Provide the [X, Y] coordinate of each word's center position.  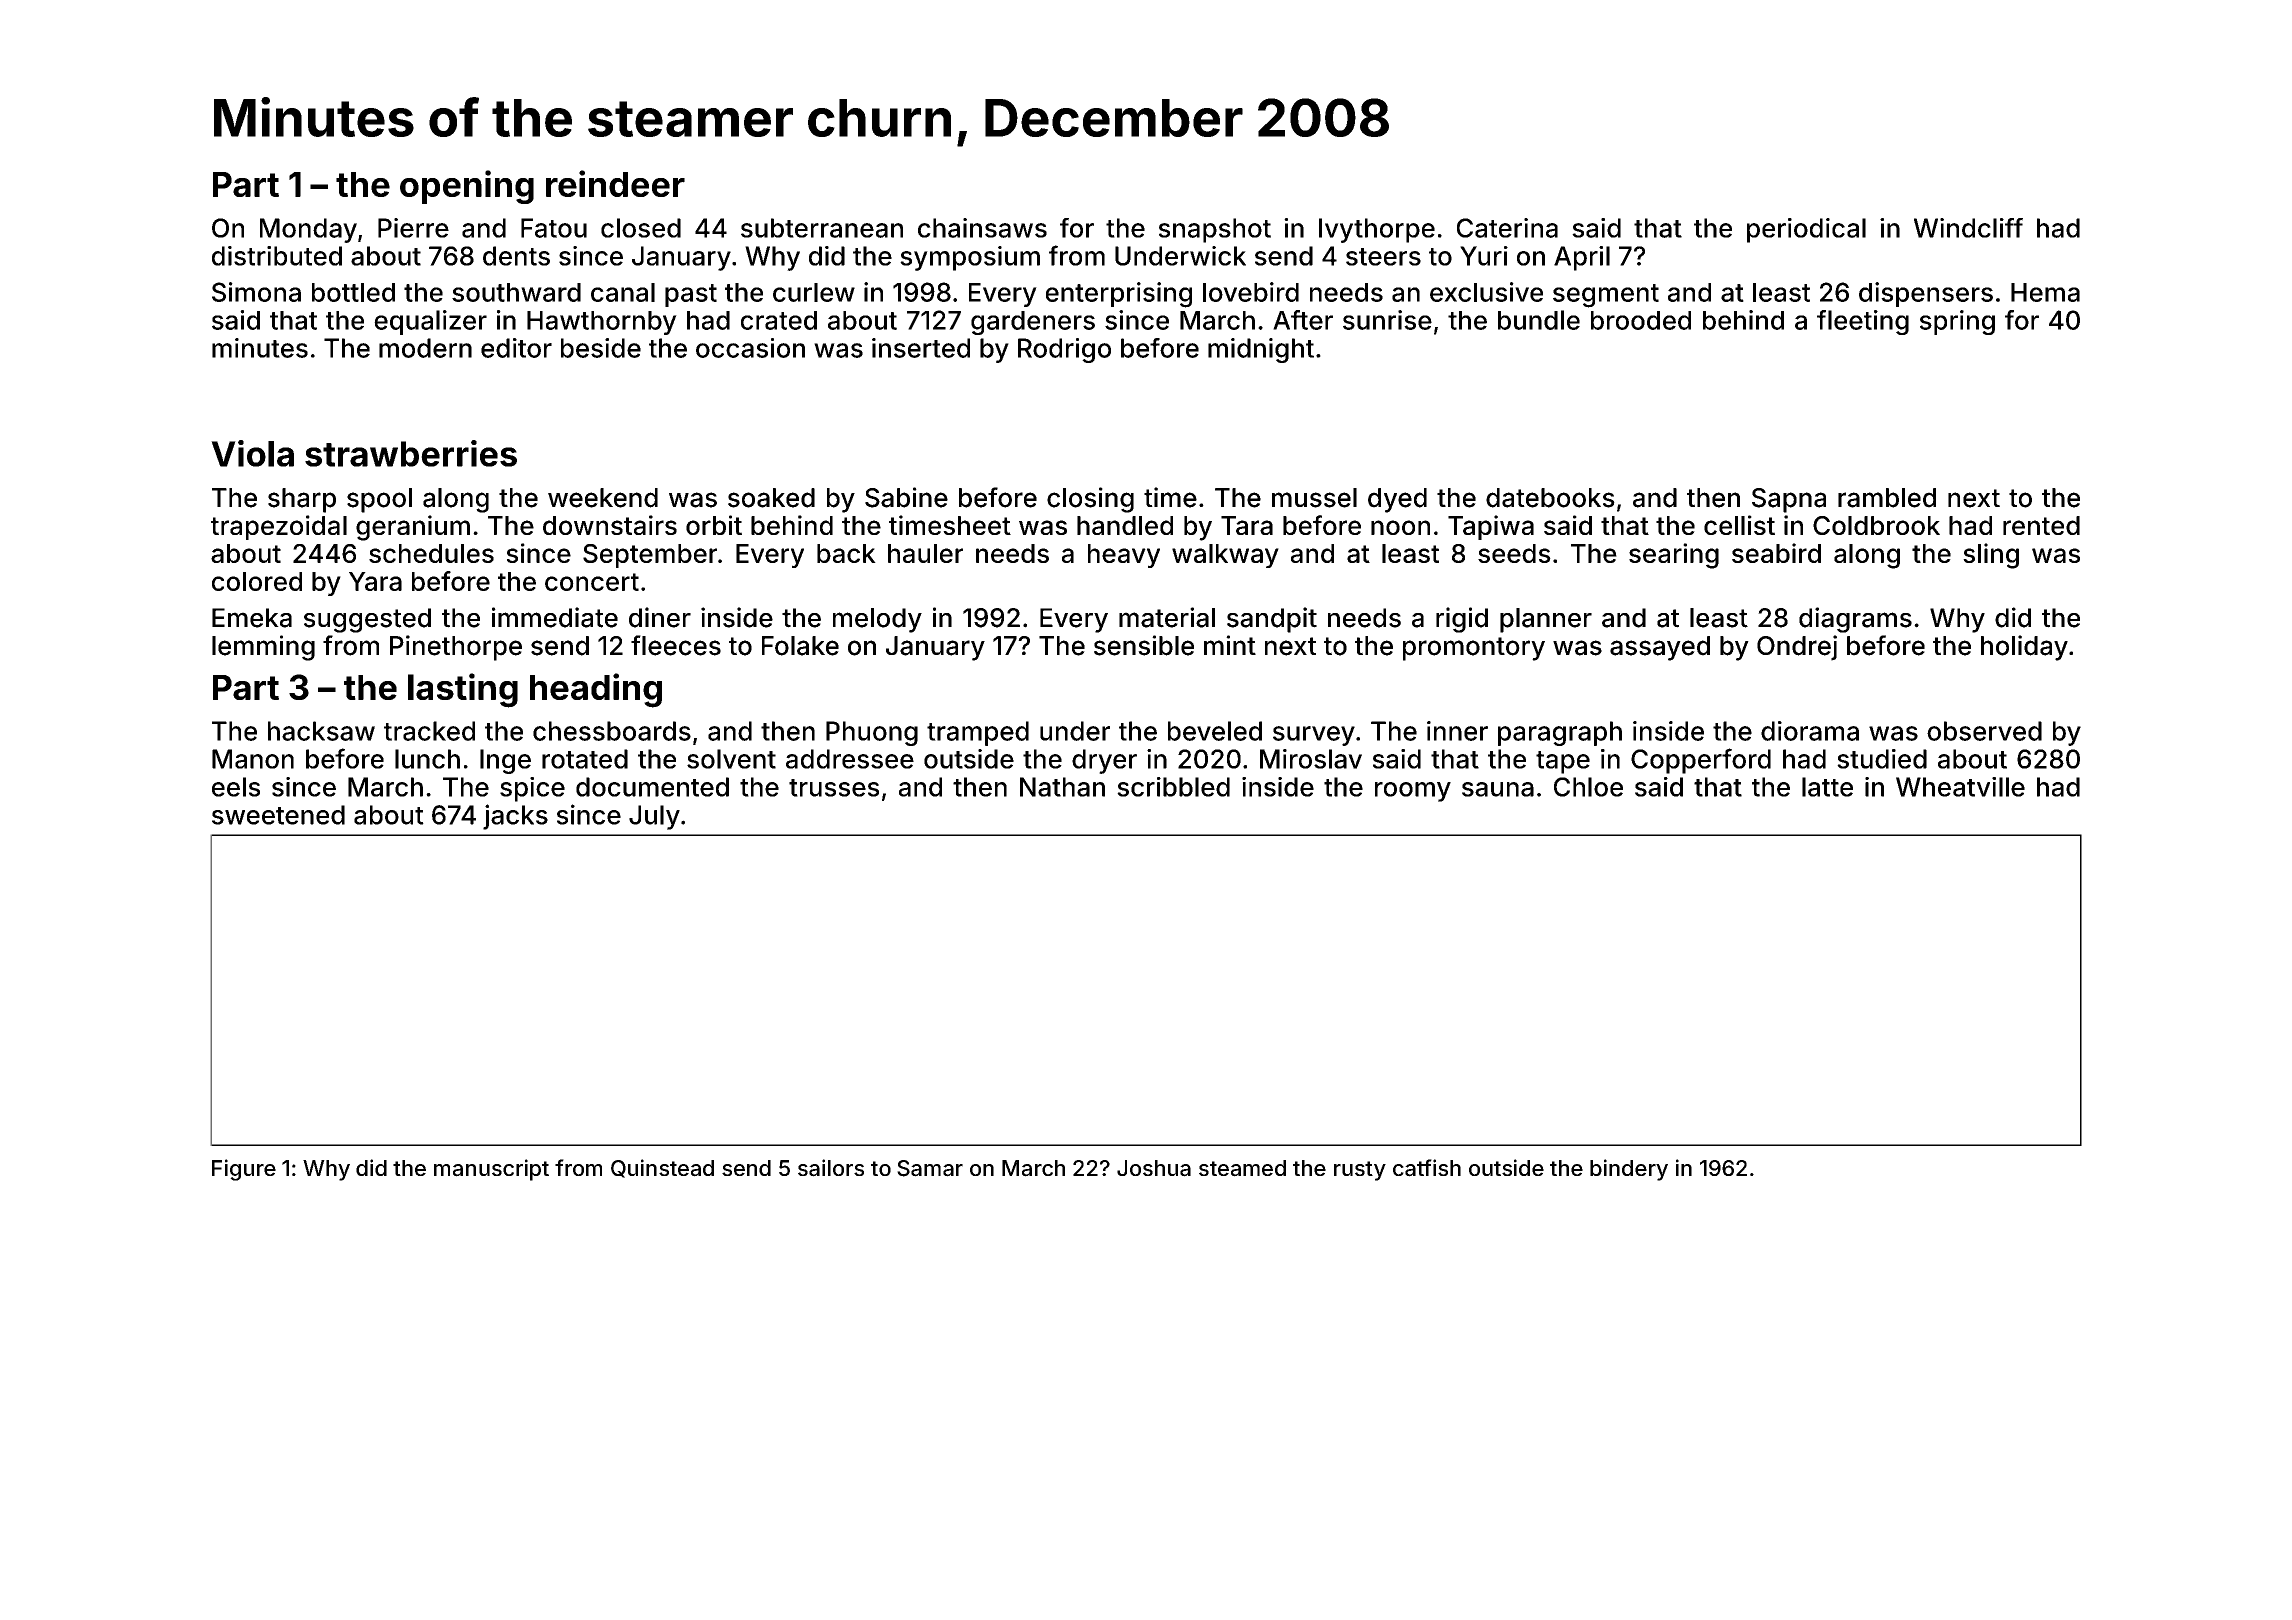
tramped [978, 733]
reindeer [615, 183]
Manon [253, 759]
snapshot [1215, 230]
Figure [244, 1170]
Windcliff [1968, 228]
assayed [1660, 648]
